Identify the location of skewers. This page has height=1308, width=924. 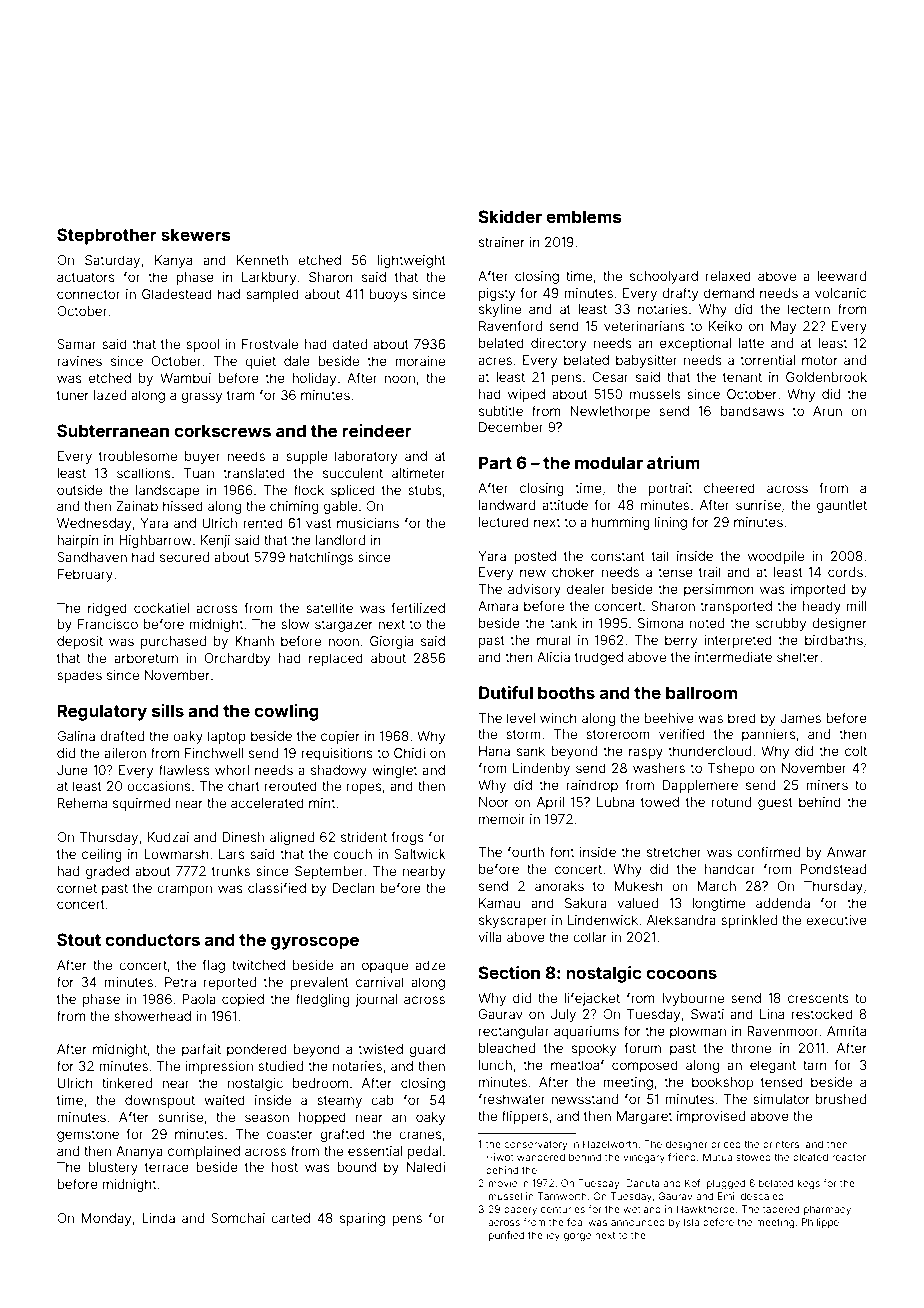
(196, 234).
